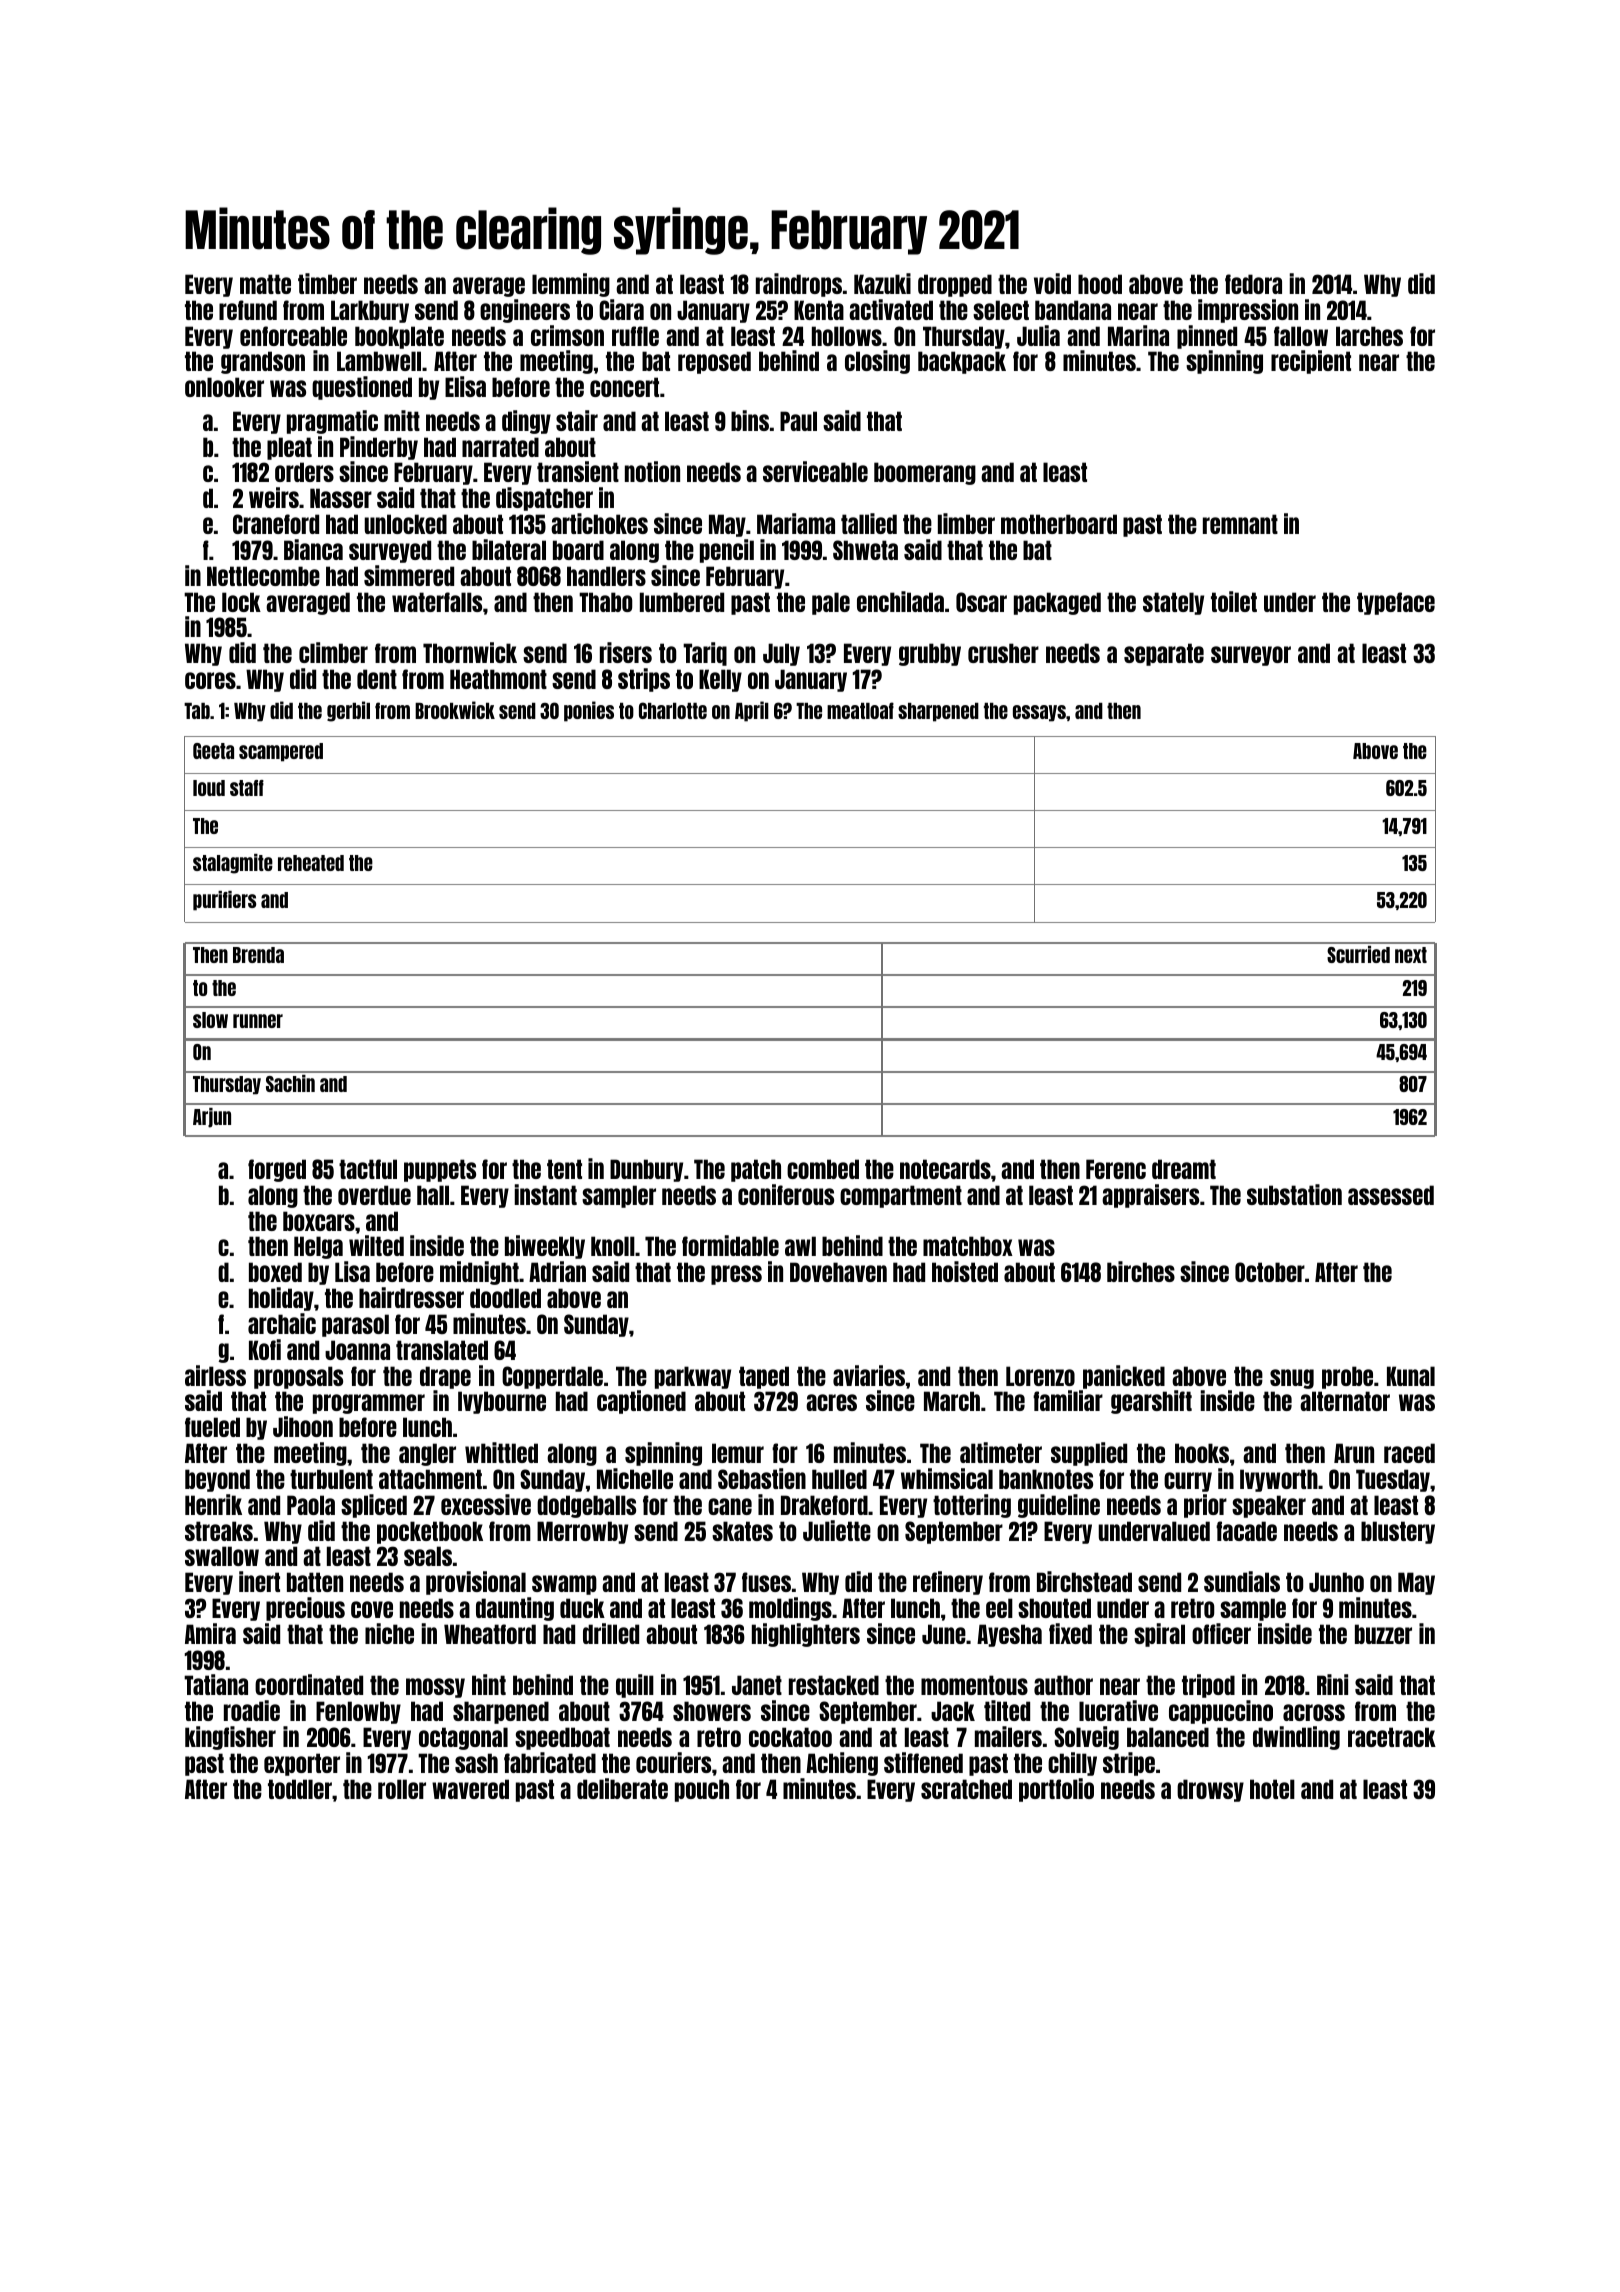 This image has width=1620, height=2292. Describe the element at coordinates (1391, 1195) in the image. I see `assessed` at that location.
